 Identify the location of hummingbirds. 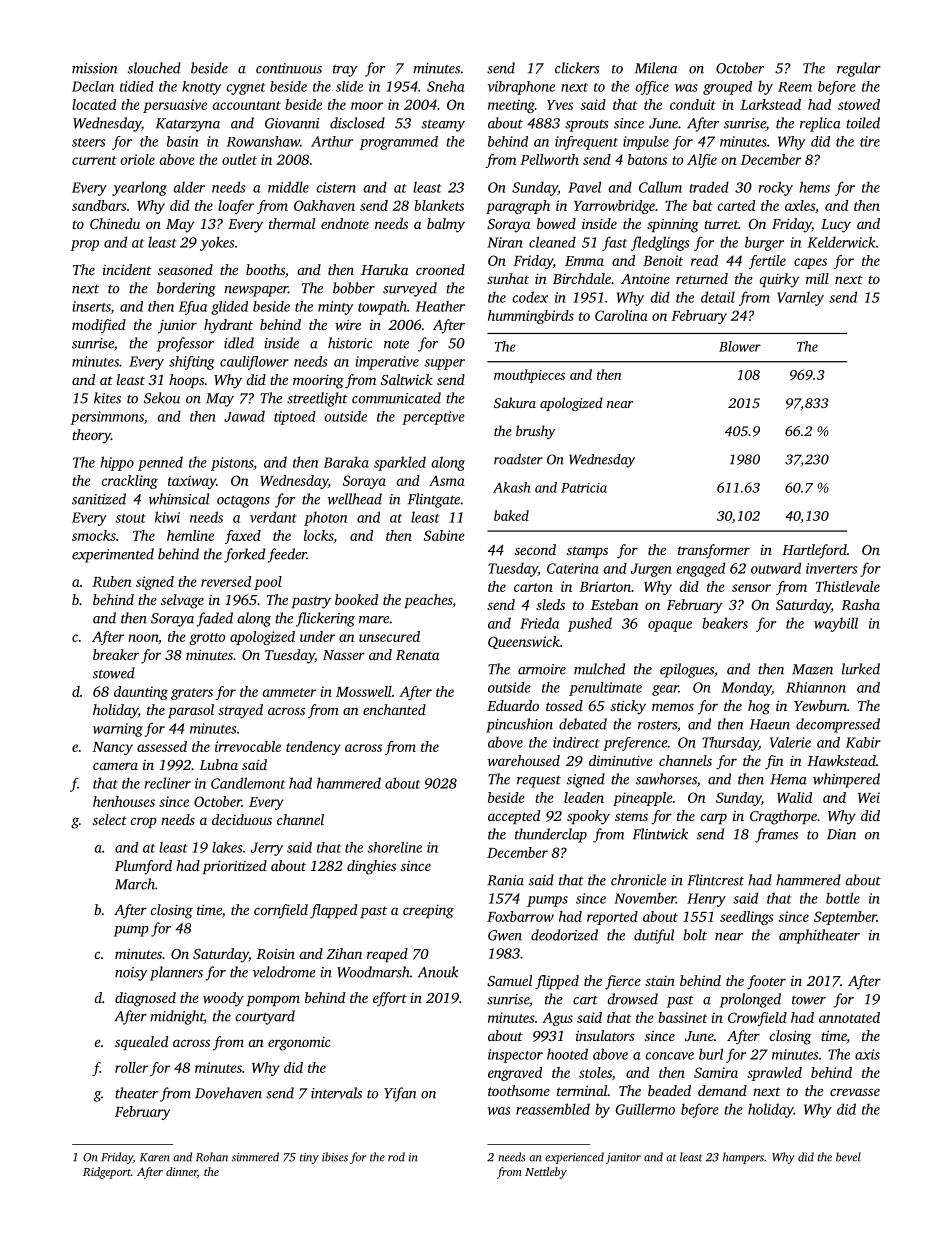
(531, 317).
